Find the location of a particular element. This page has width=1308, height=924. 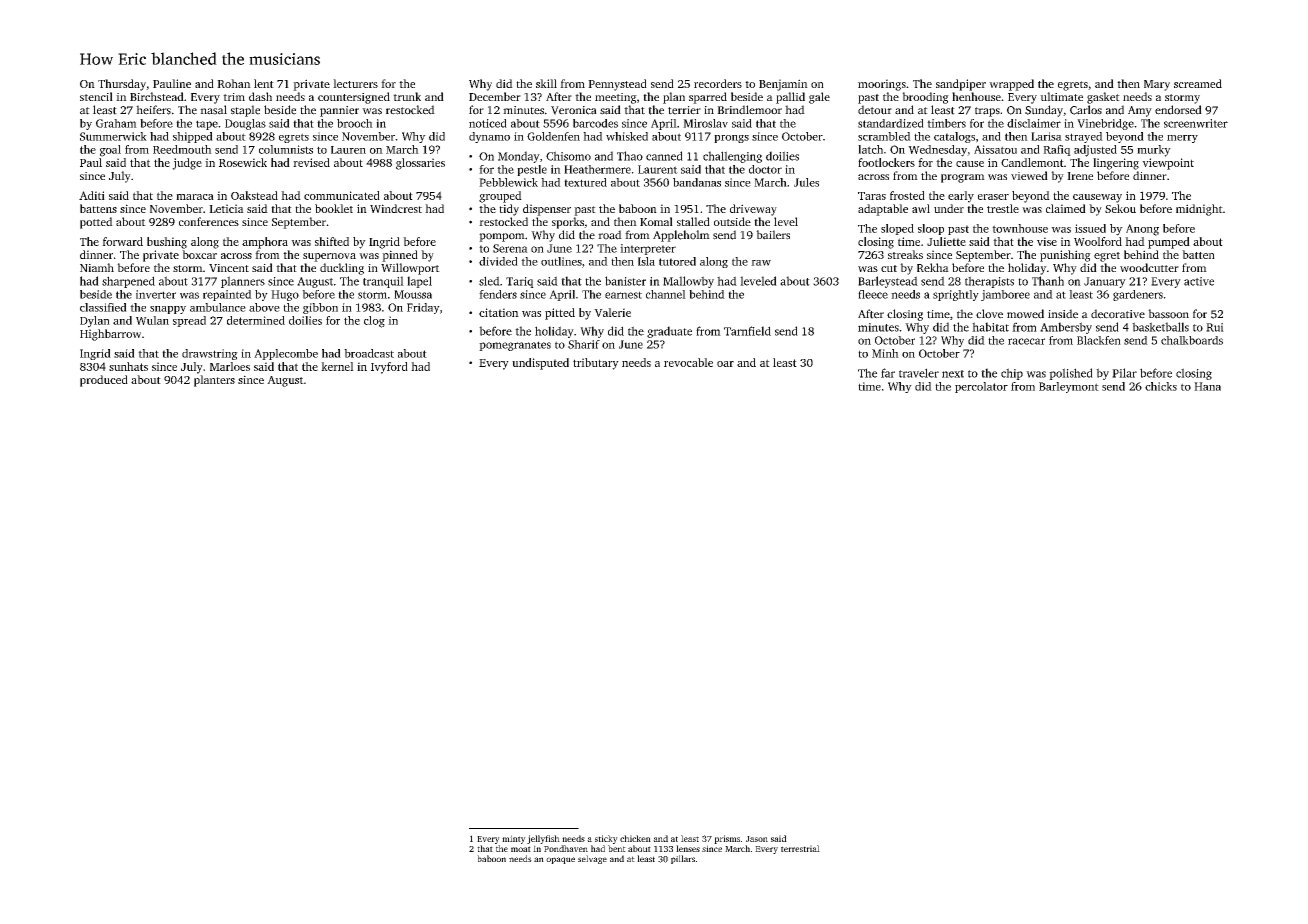

kernel is located at coordinates (337, 366).
